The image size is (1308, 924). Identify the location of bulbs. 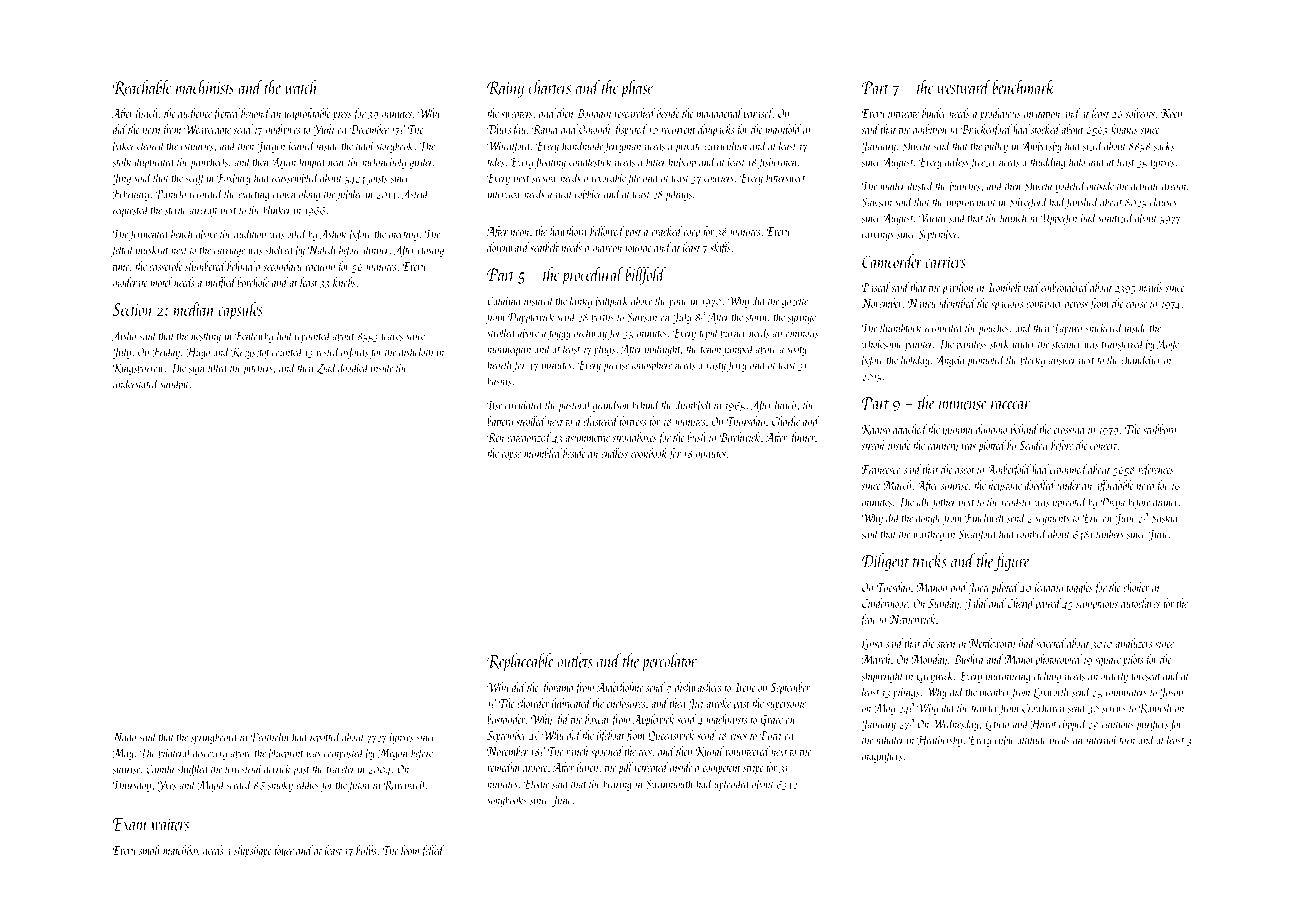
(366, 850).
